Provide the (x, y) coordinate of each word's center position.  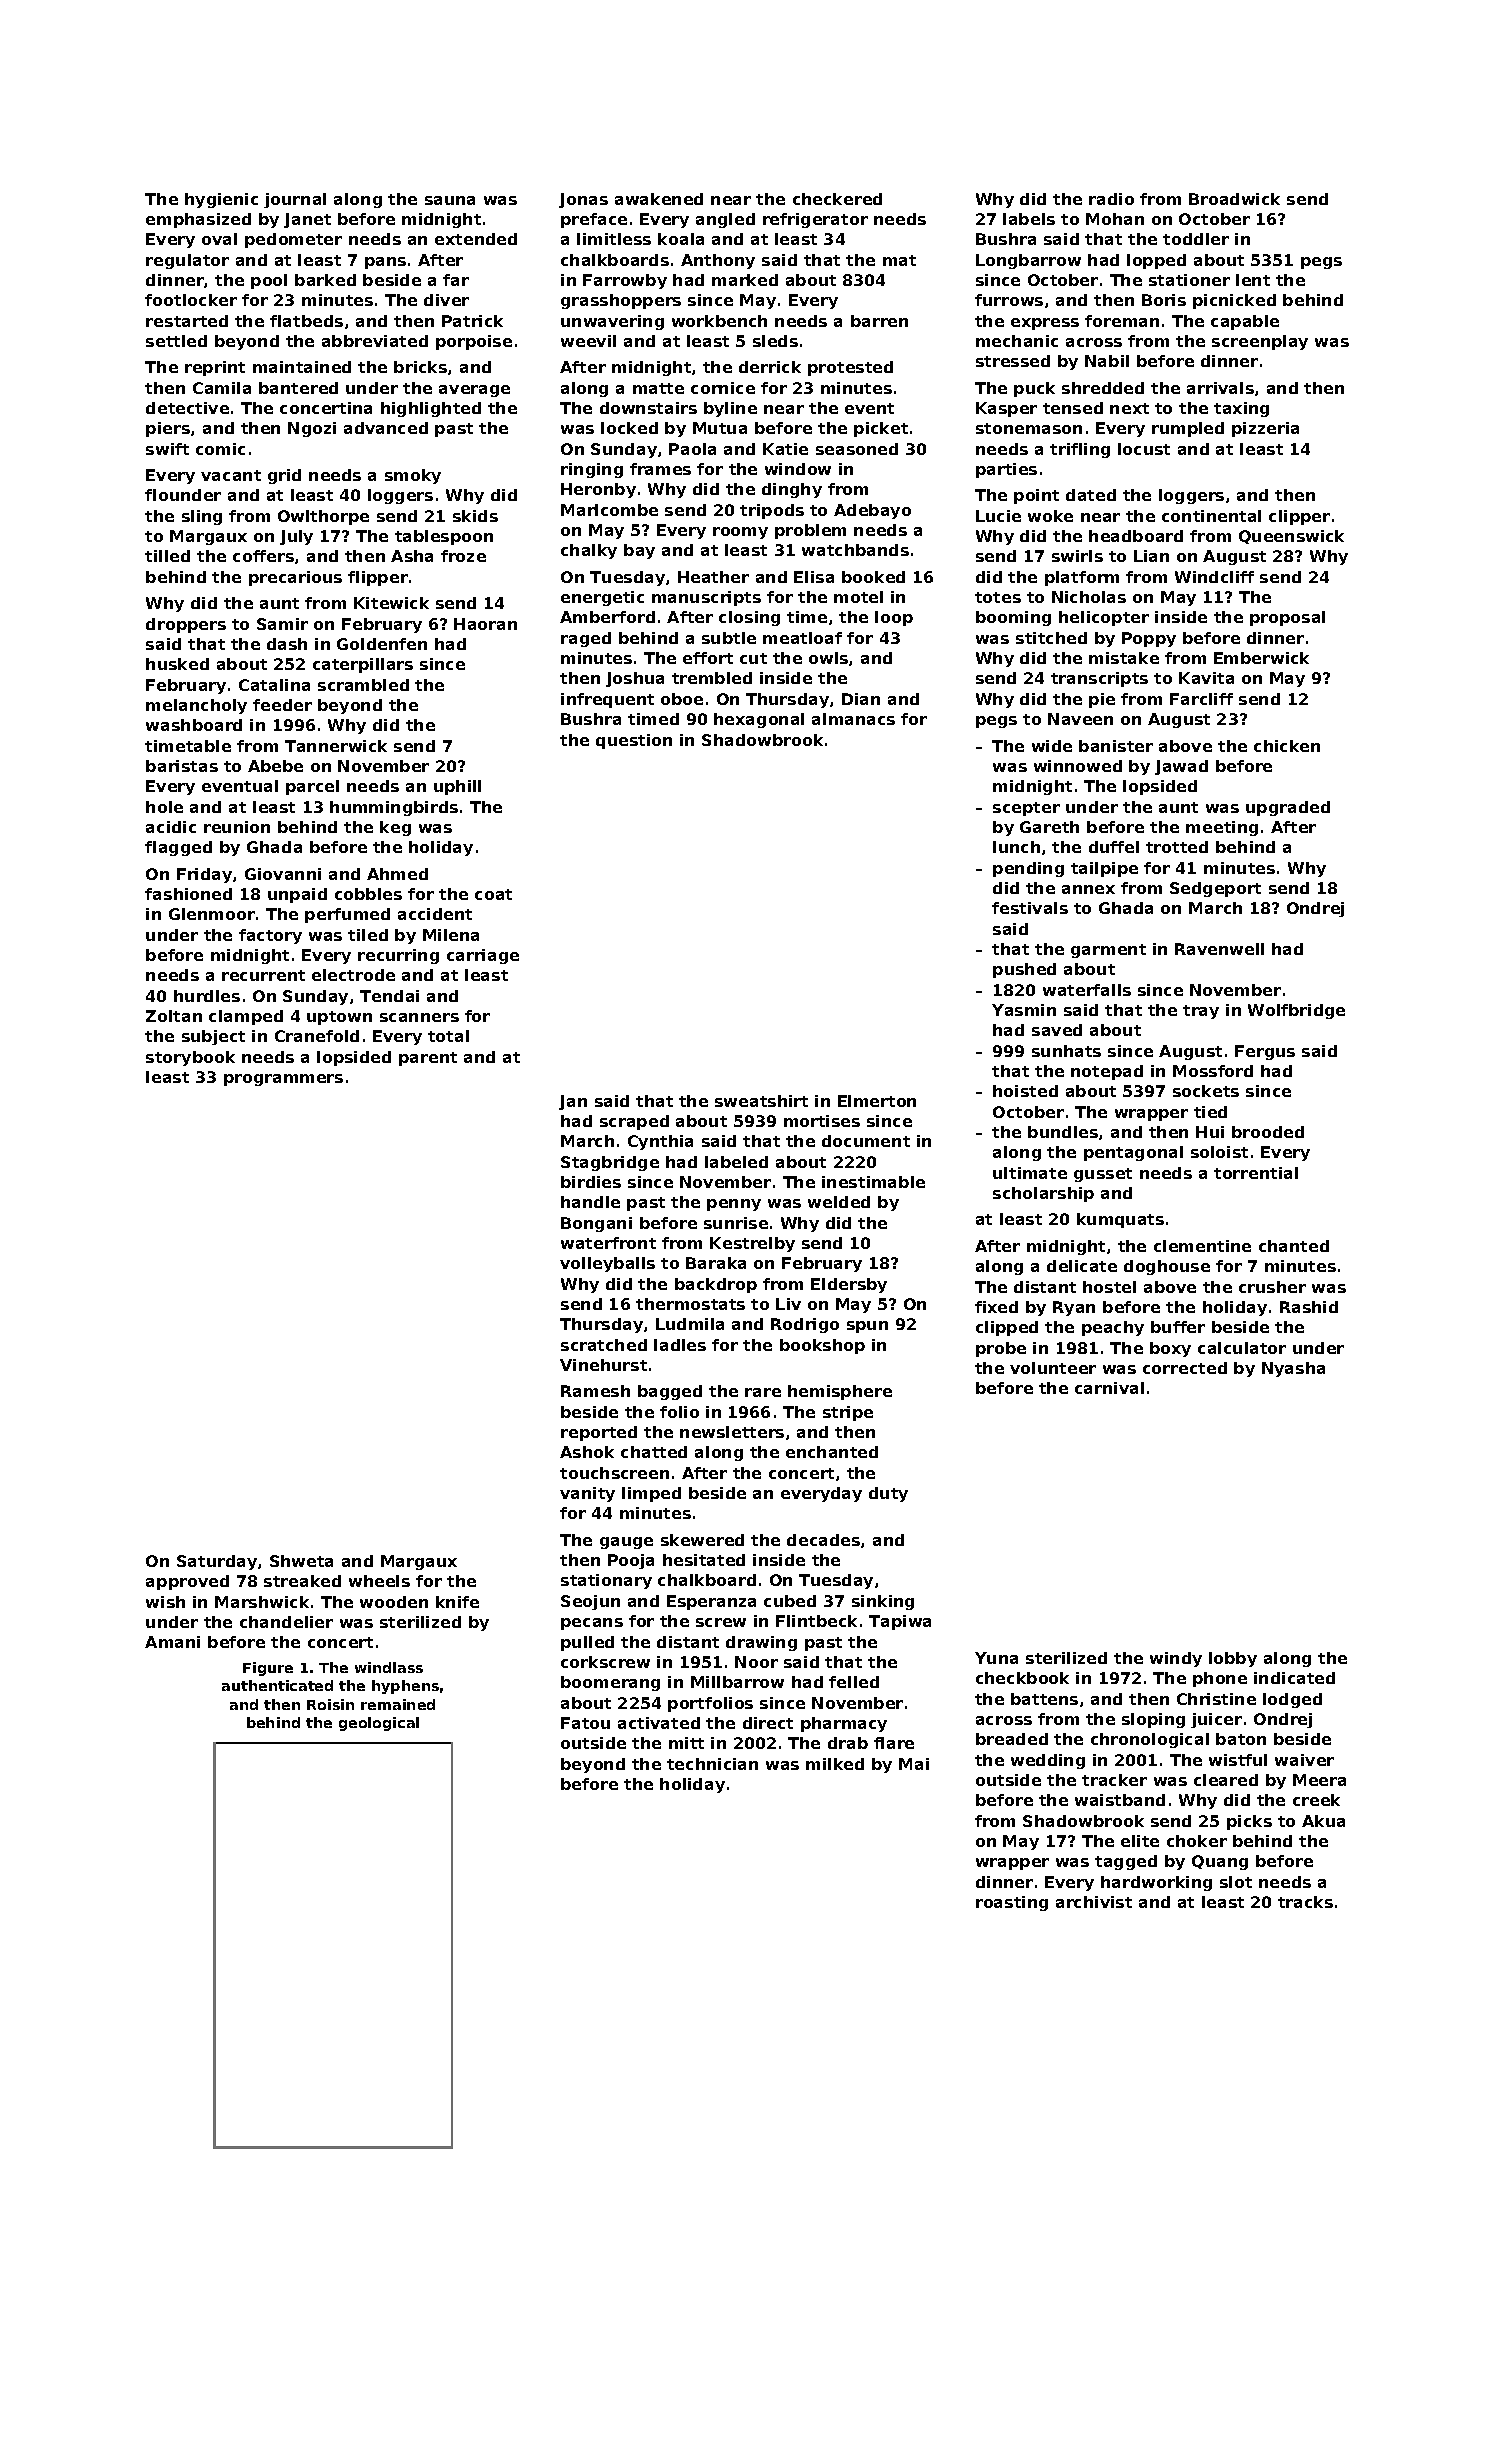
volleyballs (607, 1264)
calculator (1242, 1348)
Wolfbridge (1296, 1011)
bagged (670, 1392)
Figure (268, 1669)
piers (168, 429)
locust (1144, 449)
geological (379, 1724)
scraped (634, 1122)
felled (854, 1682)
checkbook (1022, 1678)
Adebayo (872, 511)
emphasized (198, 220)
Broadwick (1234, 199)
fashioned (188, 894)
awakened (659, 199)
